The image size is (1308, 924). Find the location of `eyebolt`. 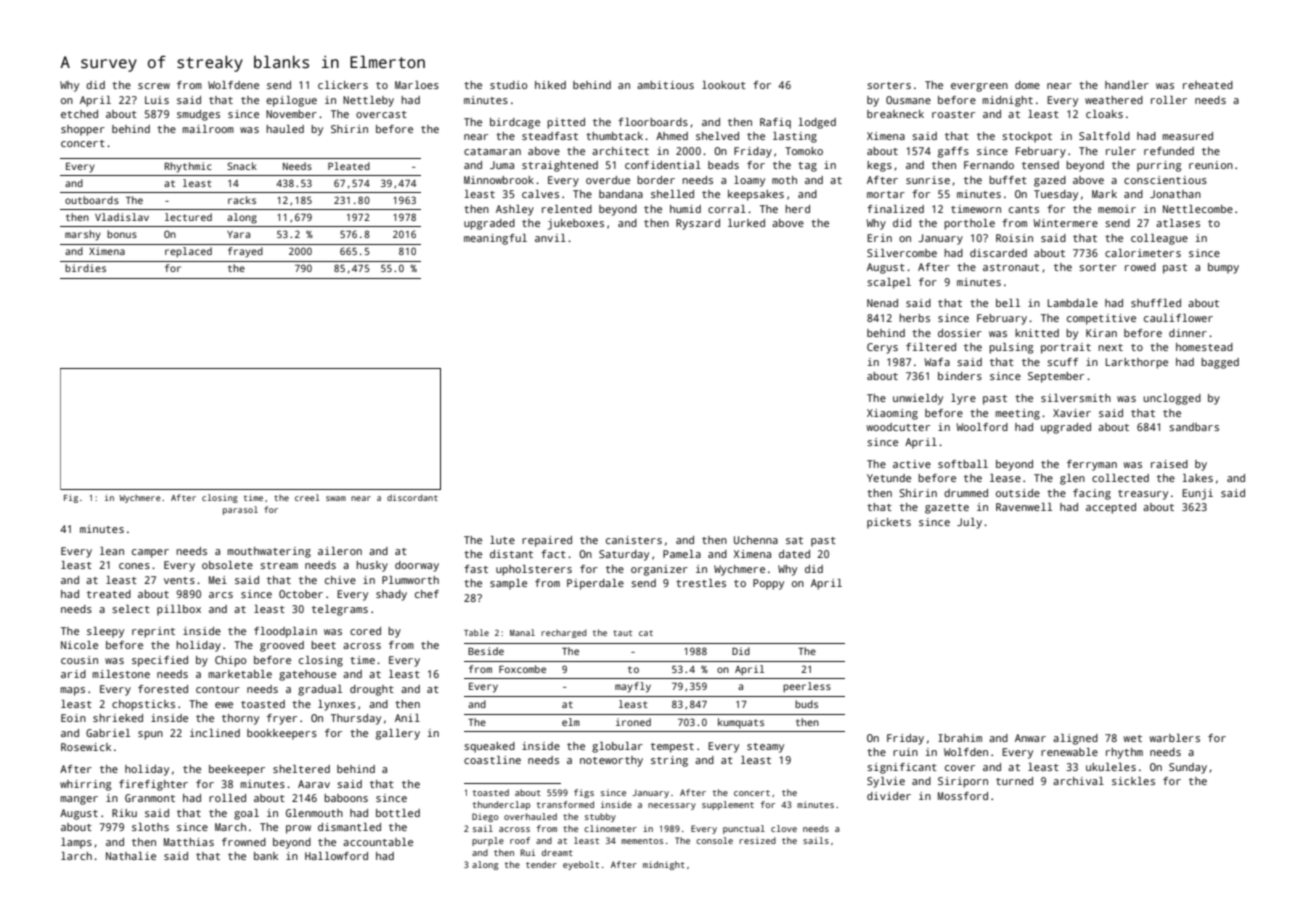

eyebolt is located at coordinates (581, 865).
